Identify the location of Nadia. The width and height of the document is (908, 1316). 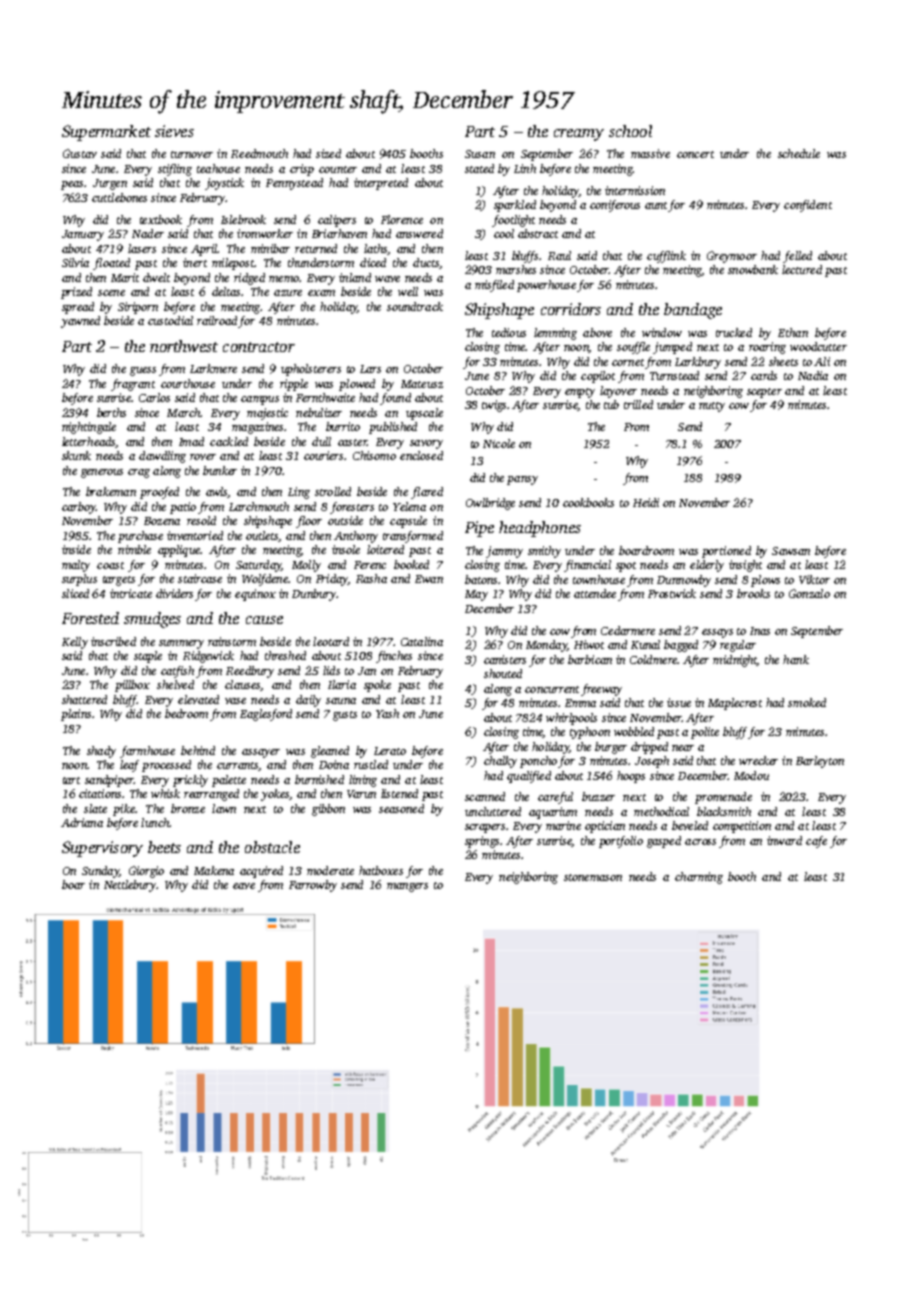
(813, 375).
